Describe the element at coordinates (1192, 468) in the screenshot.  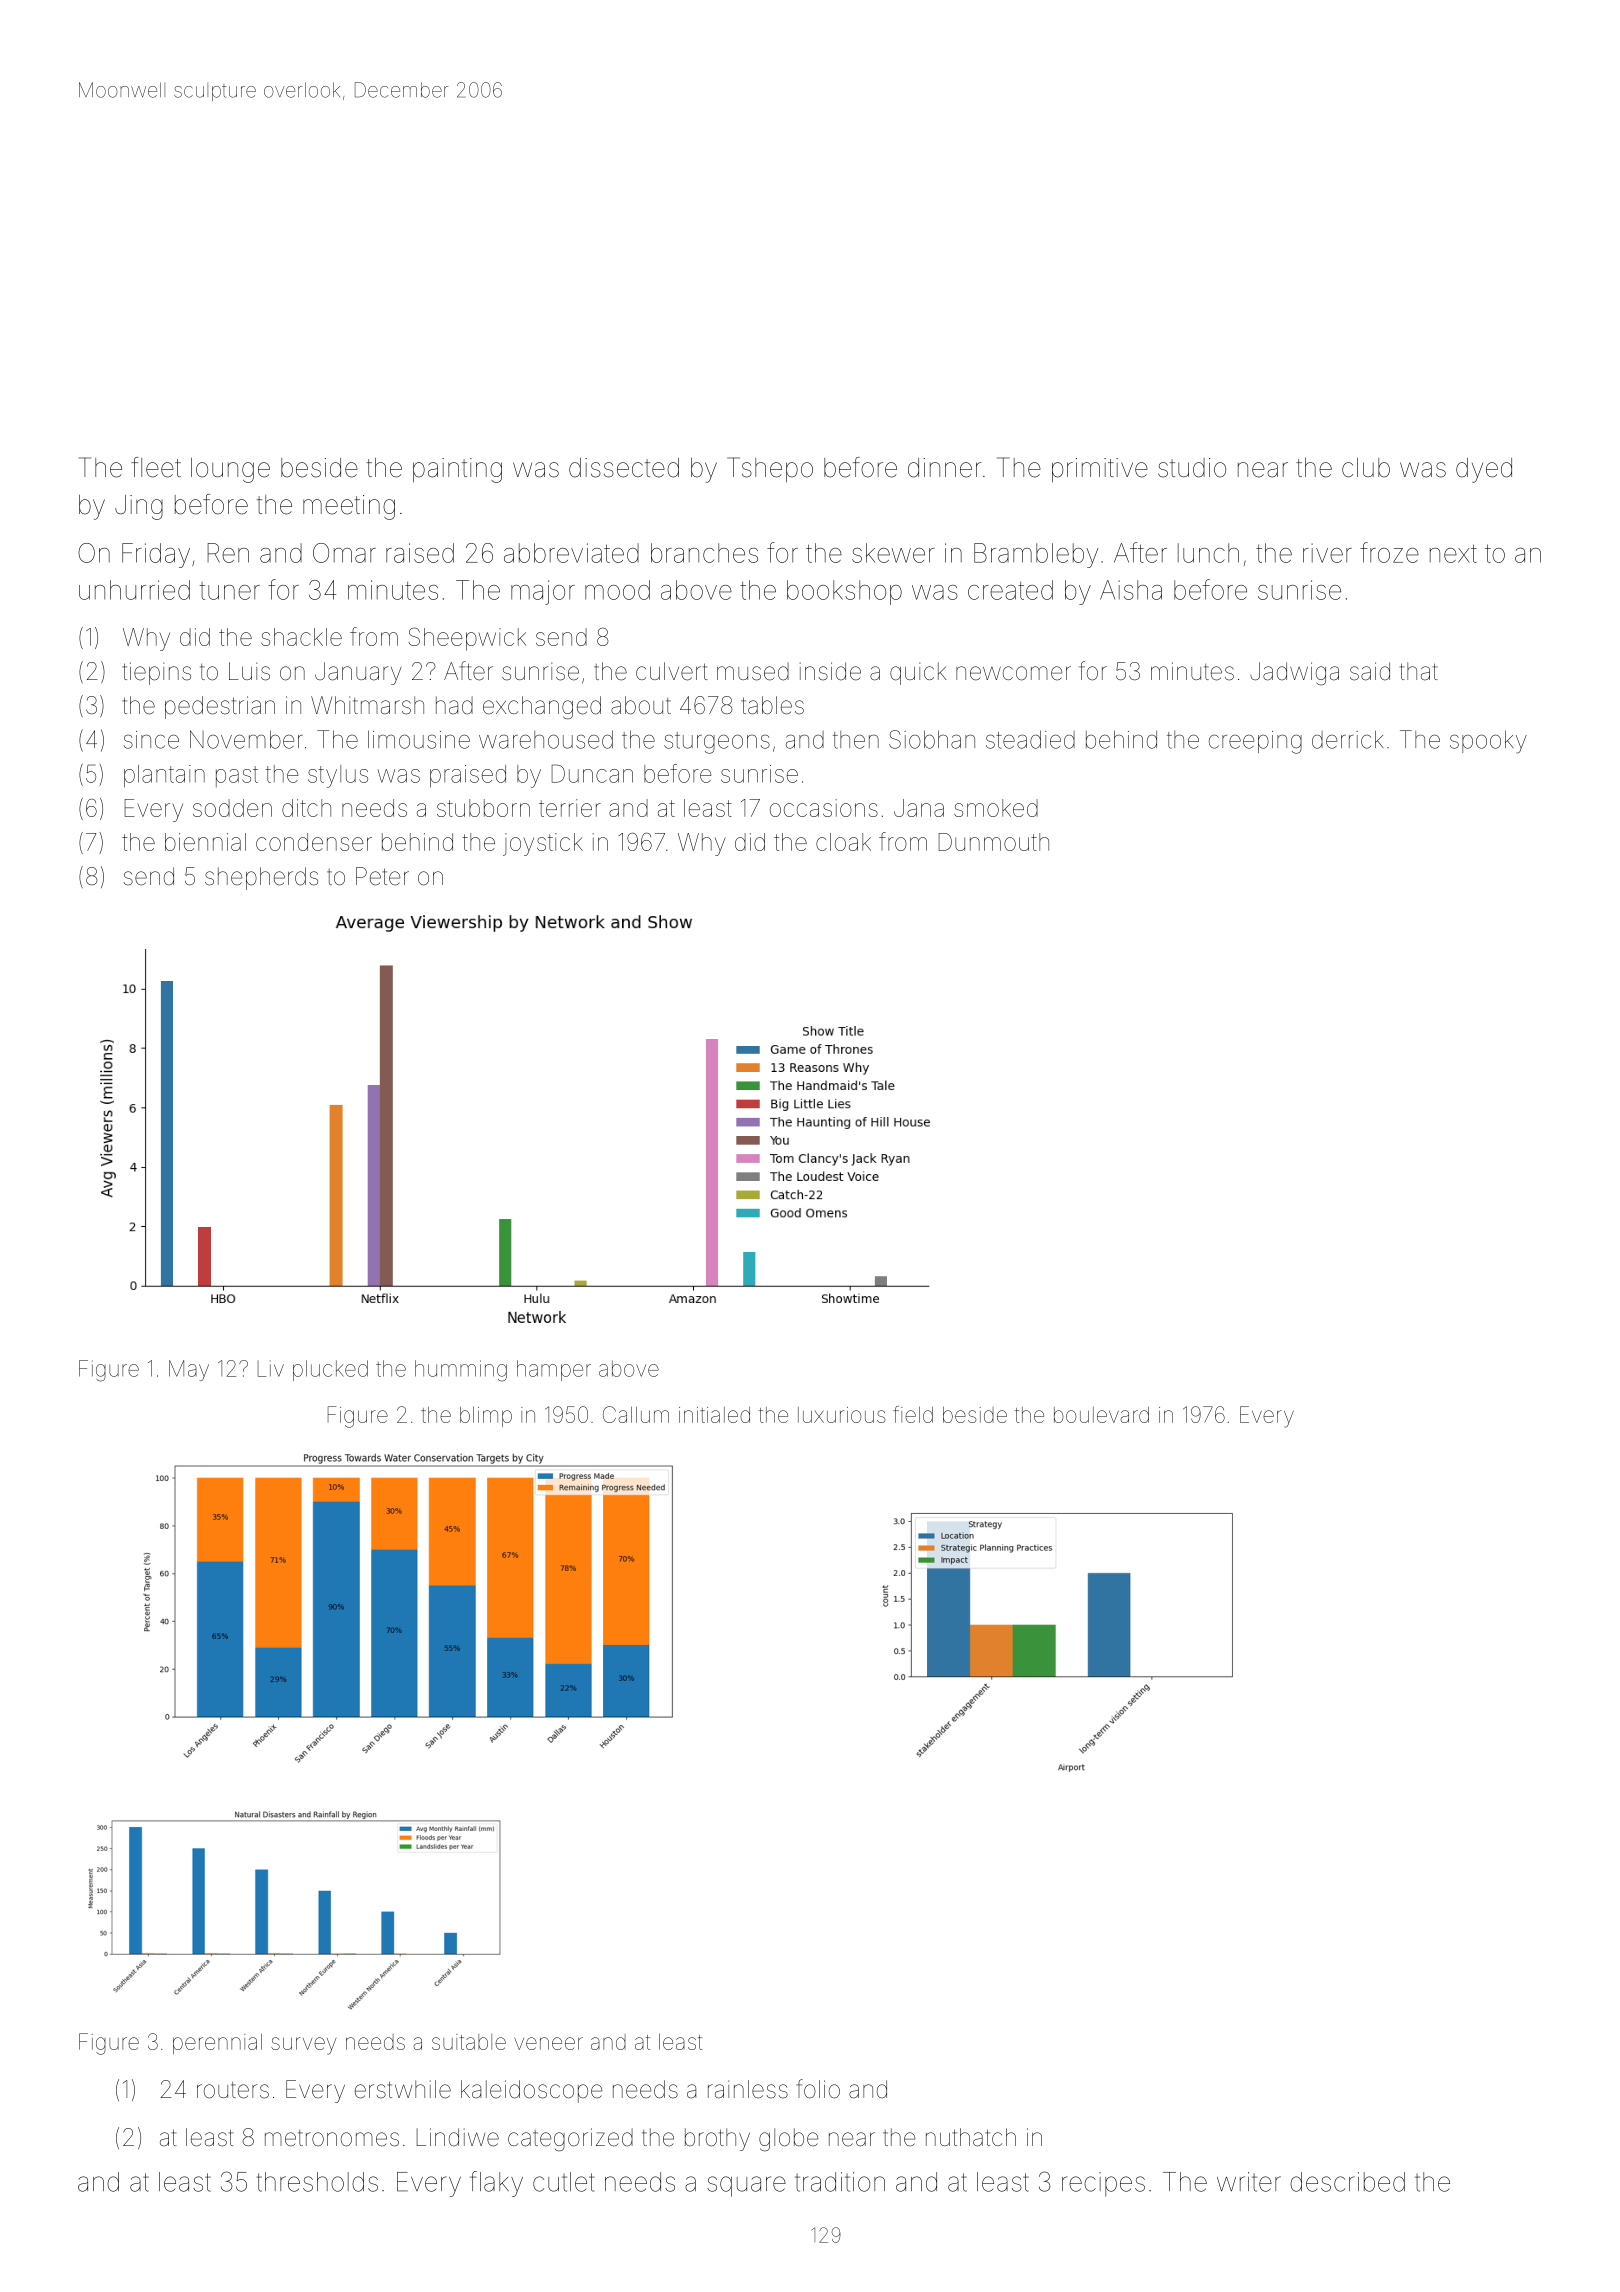
I see `studio` at that location.
